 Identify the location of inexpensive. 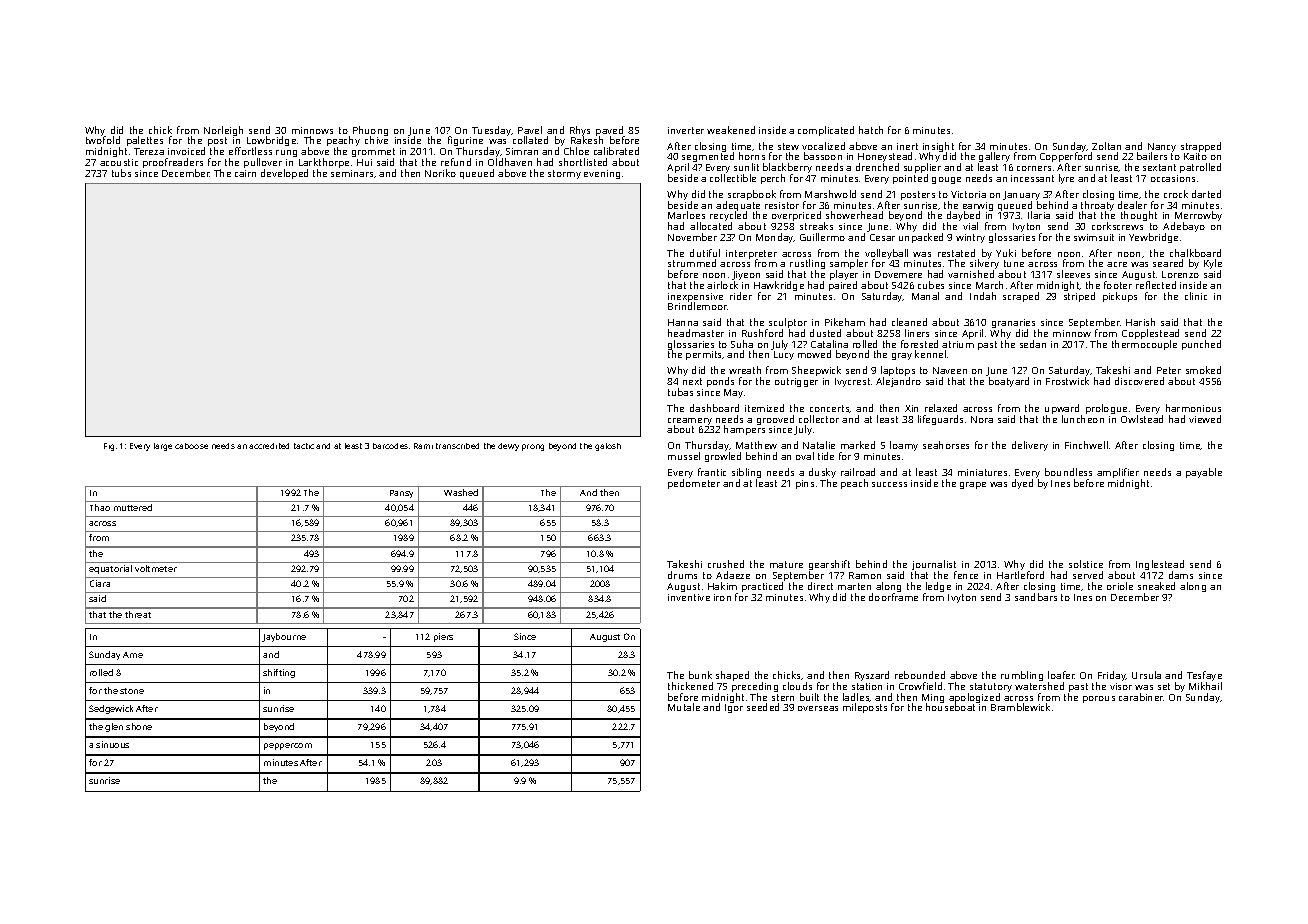
(695, 298).
